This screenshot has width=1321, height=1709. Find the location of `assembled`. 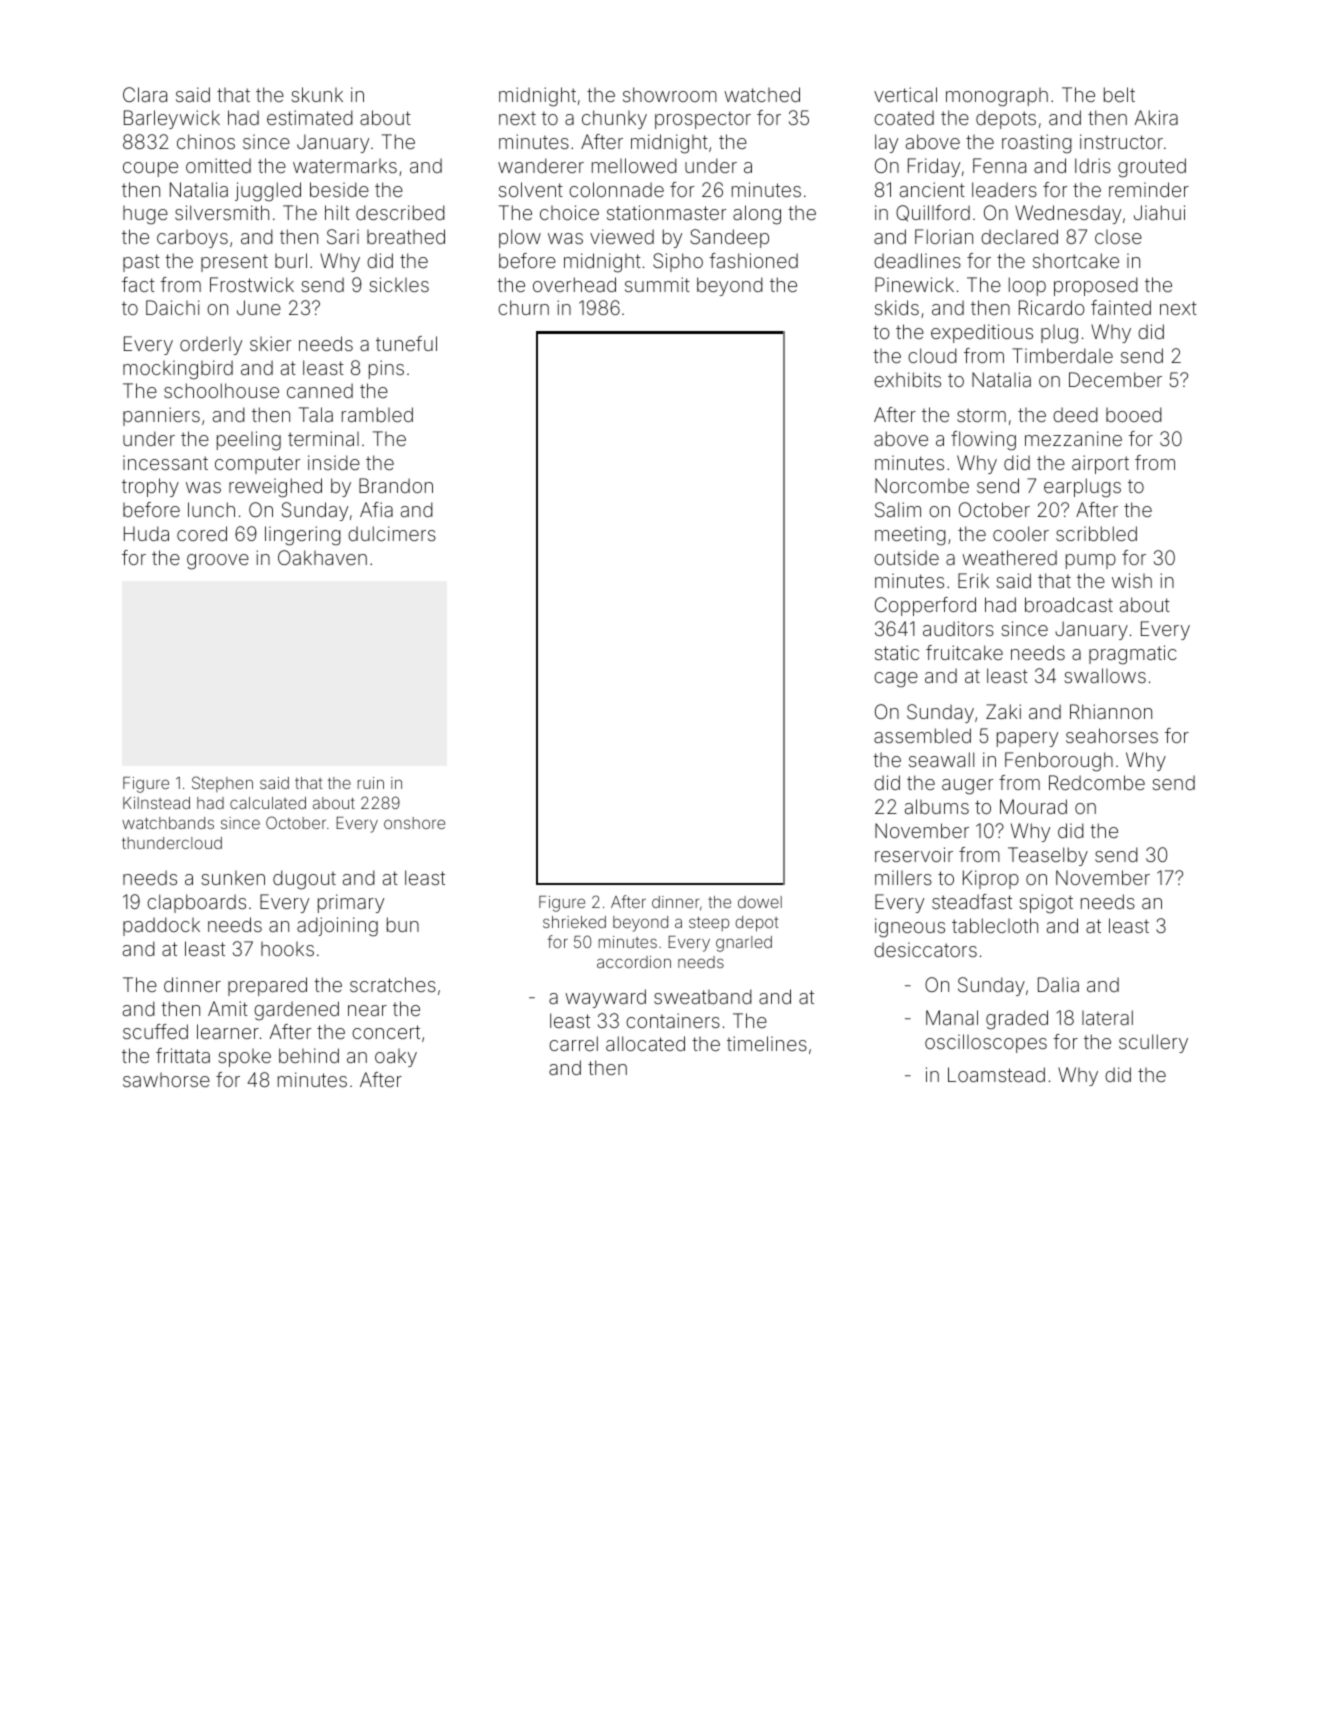

assembled is located at coordinates (922, 735).
